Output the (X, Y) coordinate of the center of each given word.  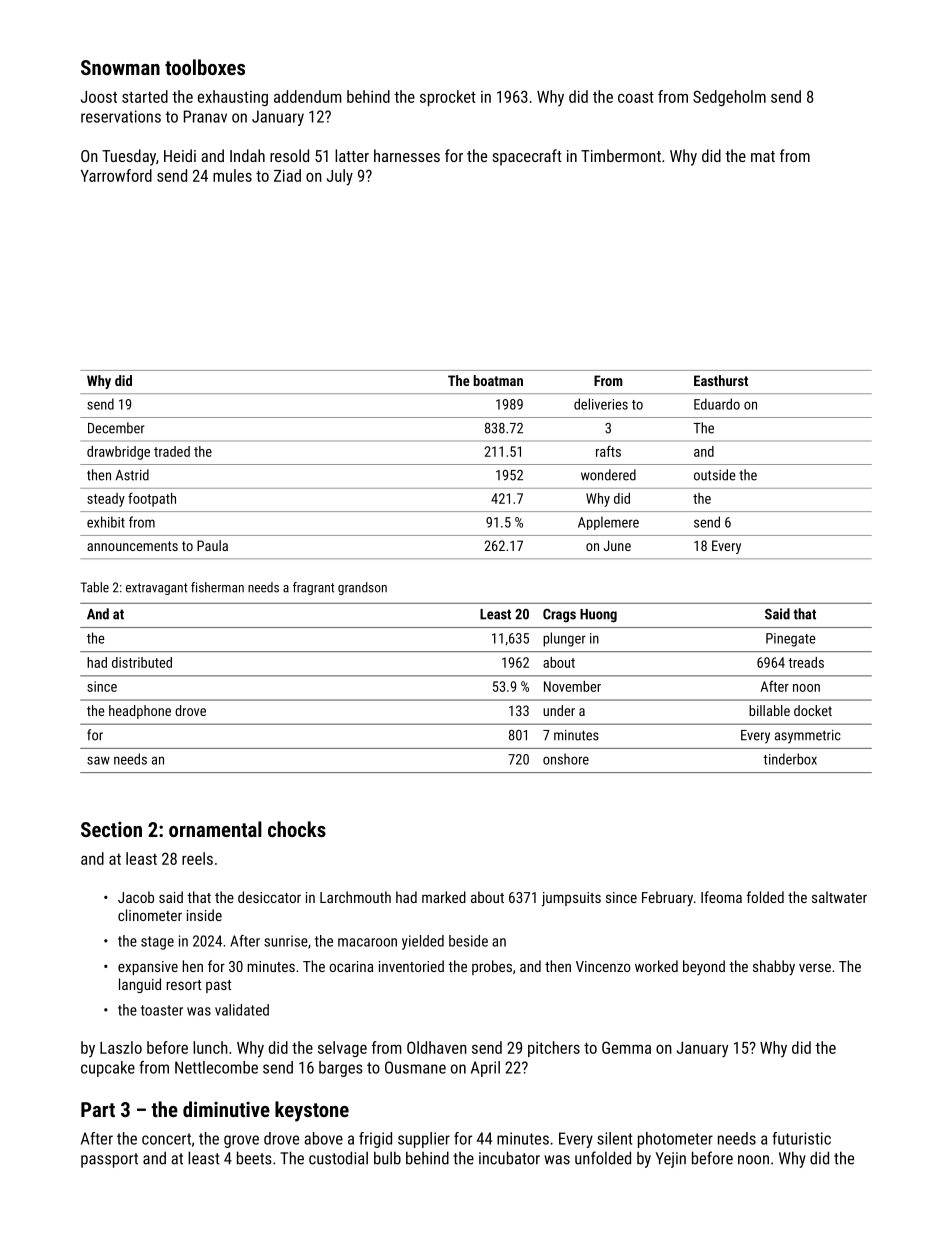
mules (232, 175)
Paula (212, 545)
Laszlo (121, 1047)
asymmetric (808, 737)
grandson (362, 588)
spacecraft (527, 157)
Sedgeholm (729, 98)
